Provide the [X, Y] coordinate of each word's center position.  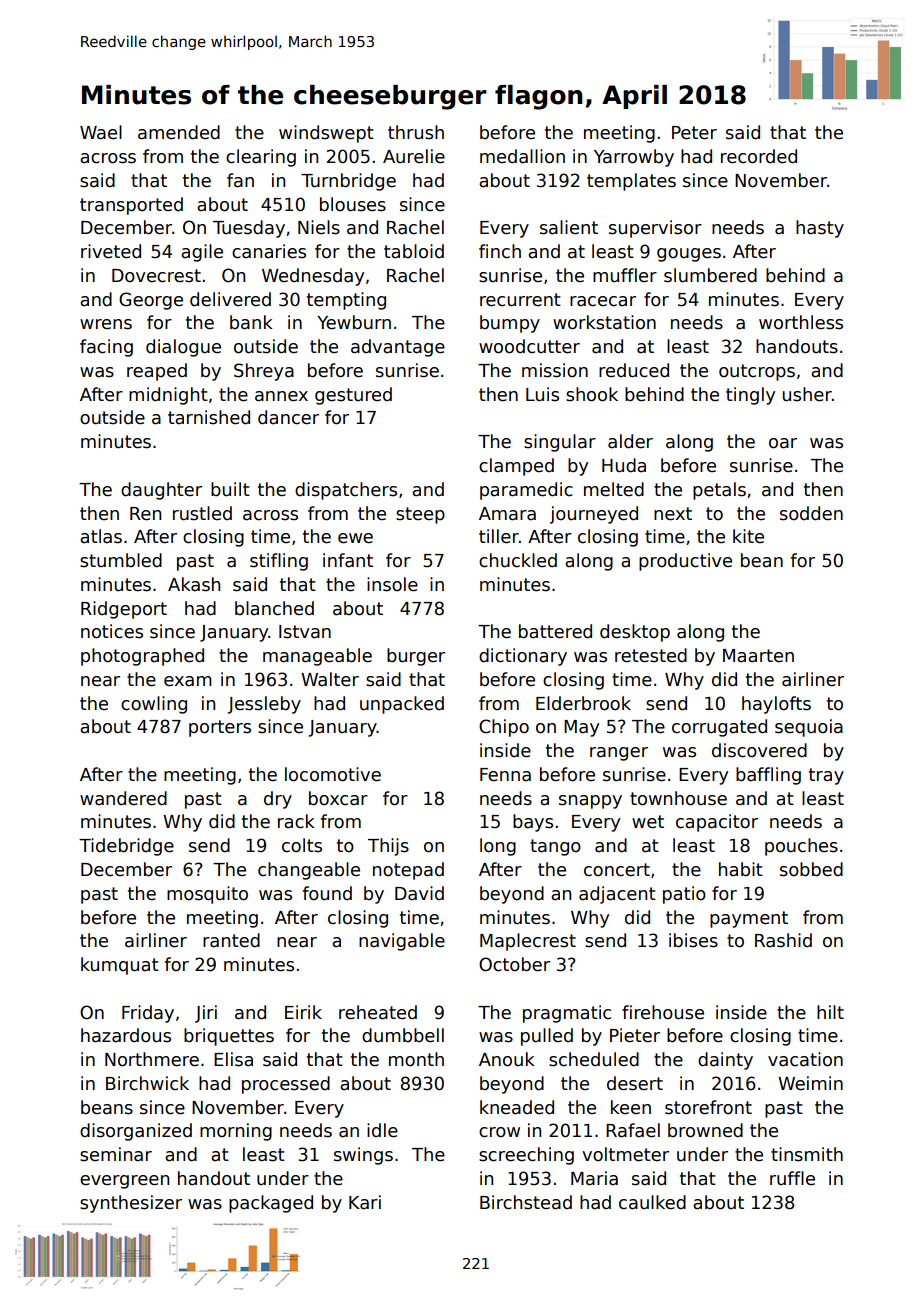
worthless [801, 322]
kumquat [120, 966]
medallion [522, 156]
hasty [820, 229]
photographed [142, 657]
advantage [398, 348]
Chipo [504, 728]
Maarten [758, 656]
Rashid [783, 940]
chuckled [518, 560]
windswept [326, 134]
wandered [123, 798]
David [419, 893]
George [151, 301]
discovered [759, 750]
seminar [116, 1154]
